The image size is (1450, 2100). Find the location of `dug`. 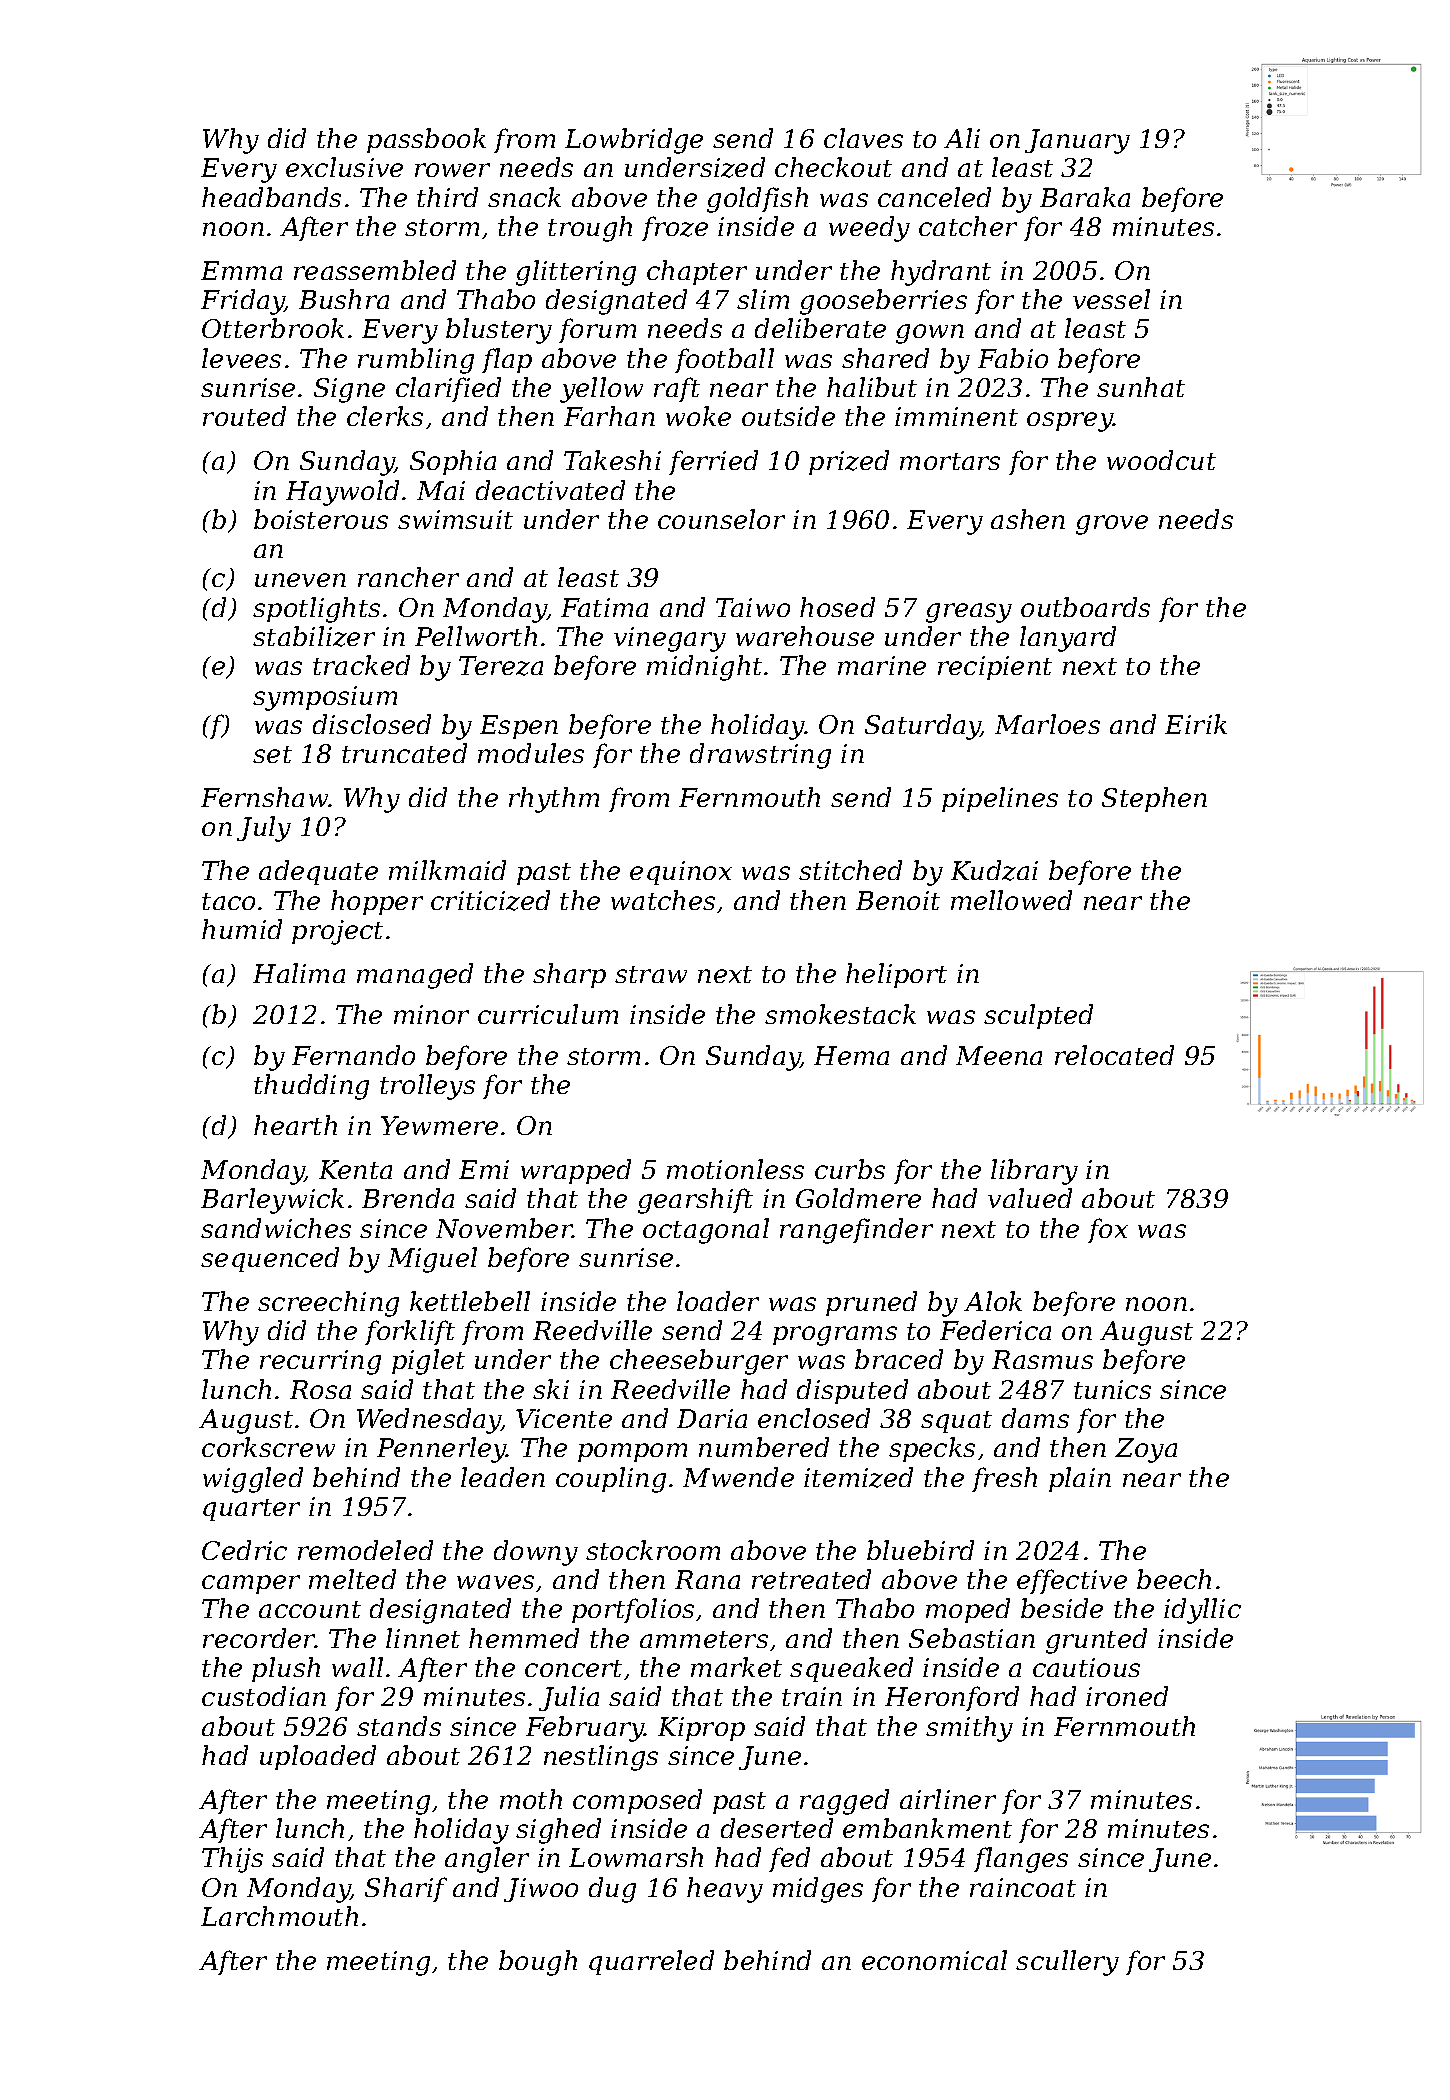

dug is located at coordinates (612, 1890).
